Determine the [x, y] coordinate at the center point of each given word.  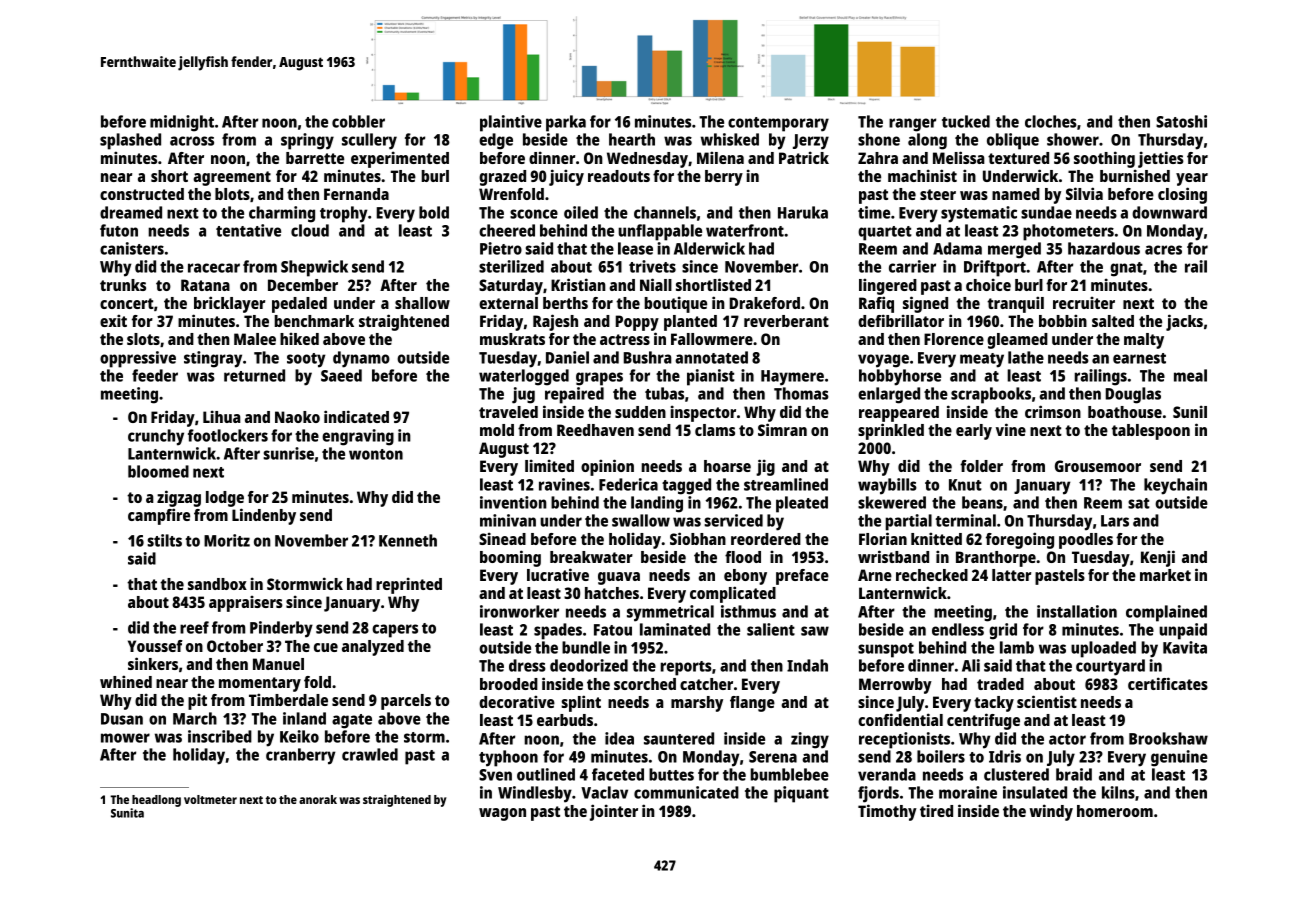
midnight [182, 123]
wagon [502, 814]
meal [1190, 375]
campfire [159, 516]
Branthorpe [996, 559]
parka [566, 123]
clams [715, 430]
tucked [966, 121]
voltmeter [210, 799]
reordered [766, 539]
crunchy [156, 437]
